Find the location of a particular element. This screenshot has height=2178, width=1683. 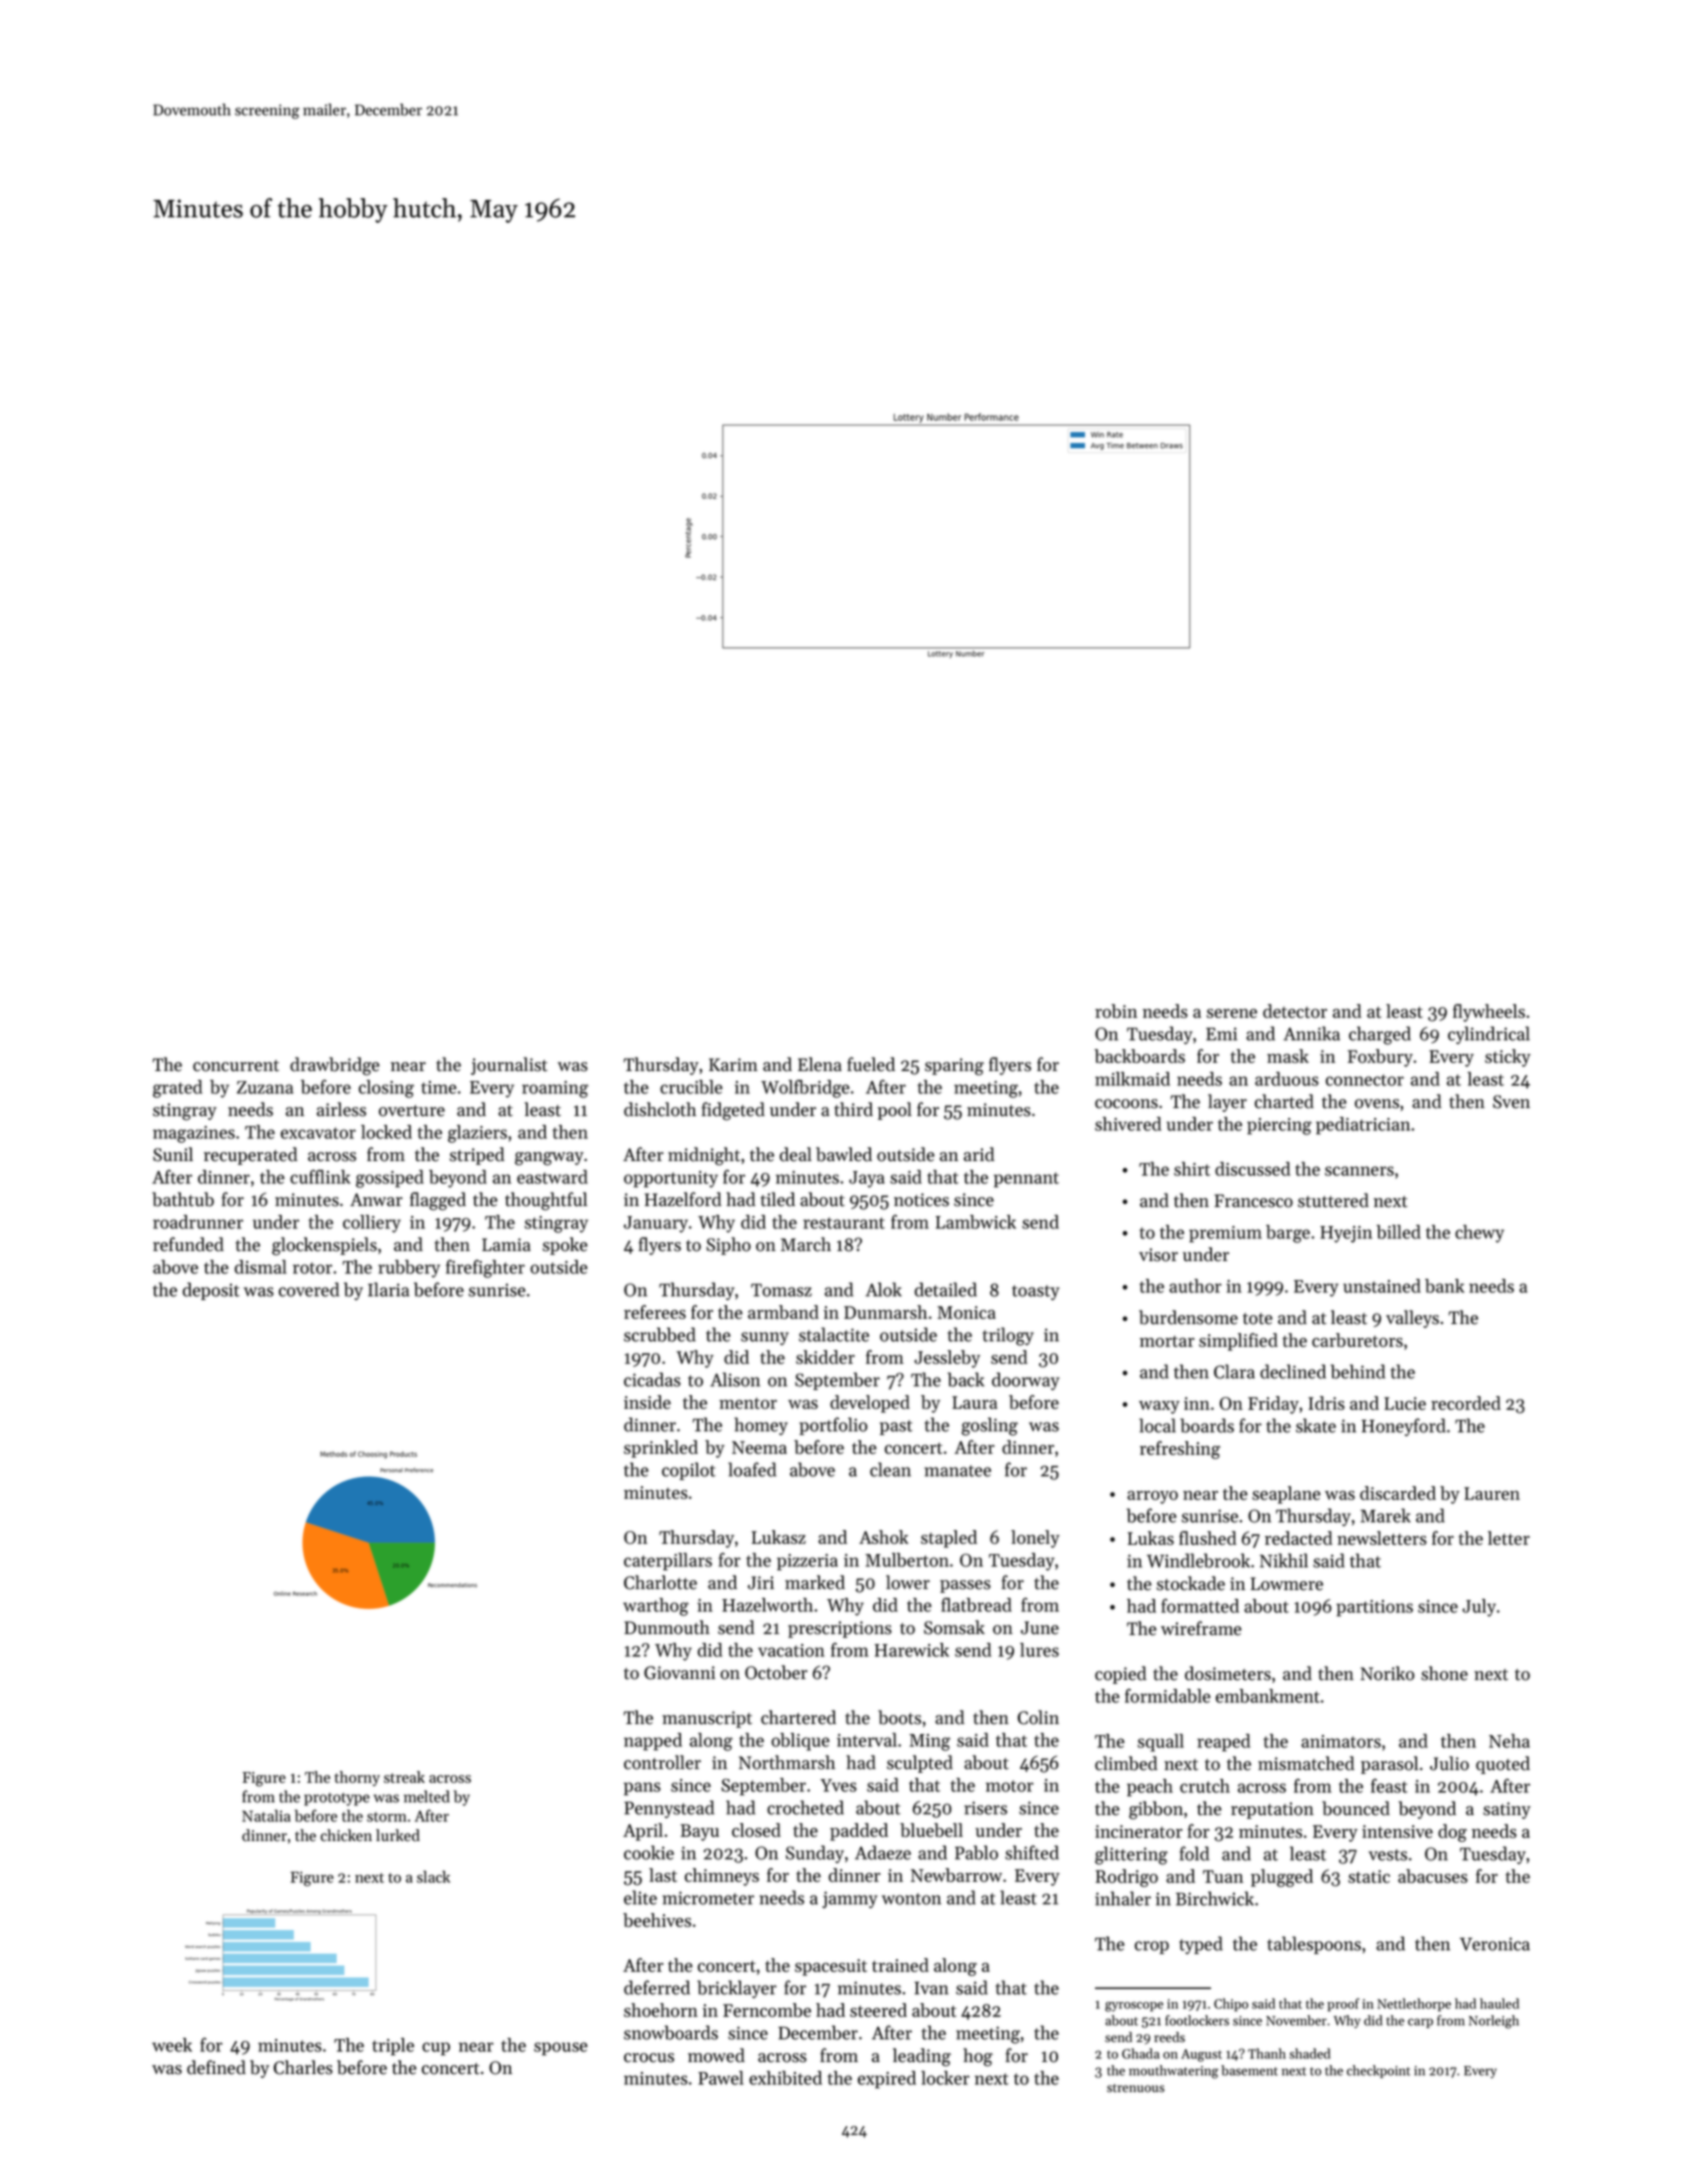

detector is located at coordinates (1295, 1011).
